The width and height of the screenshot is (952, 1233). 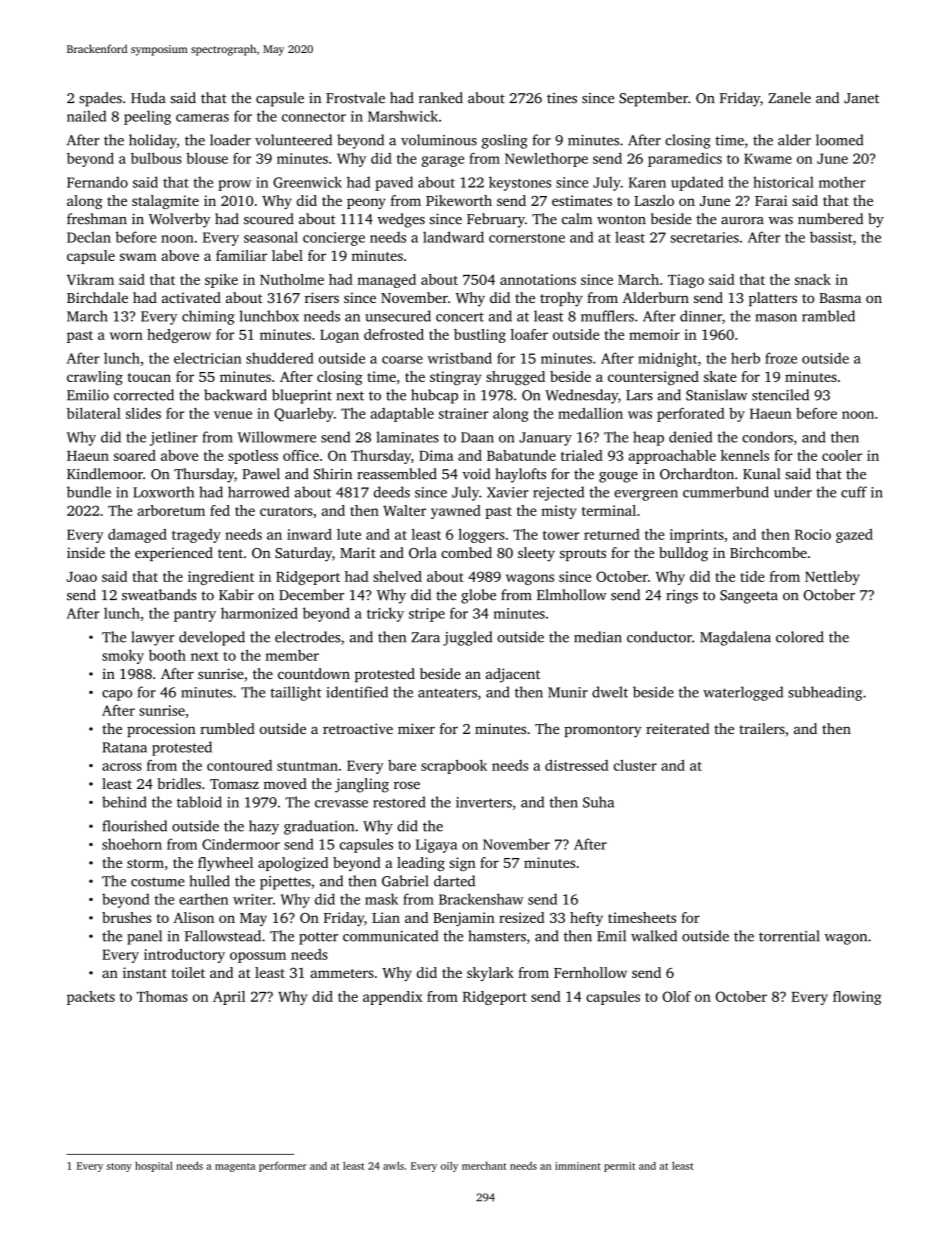 What do you see at coordinates (478, 596) in the screenshot?
I see `globe` at bounding box center [478, 596].
